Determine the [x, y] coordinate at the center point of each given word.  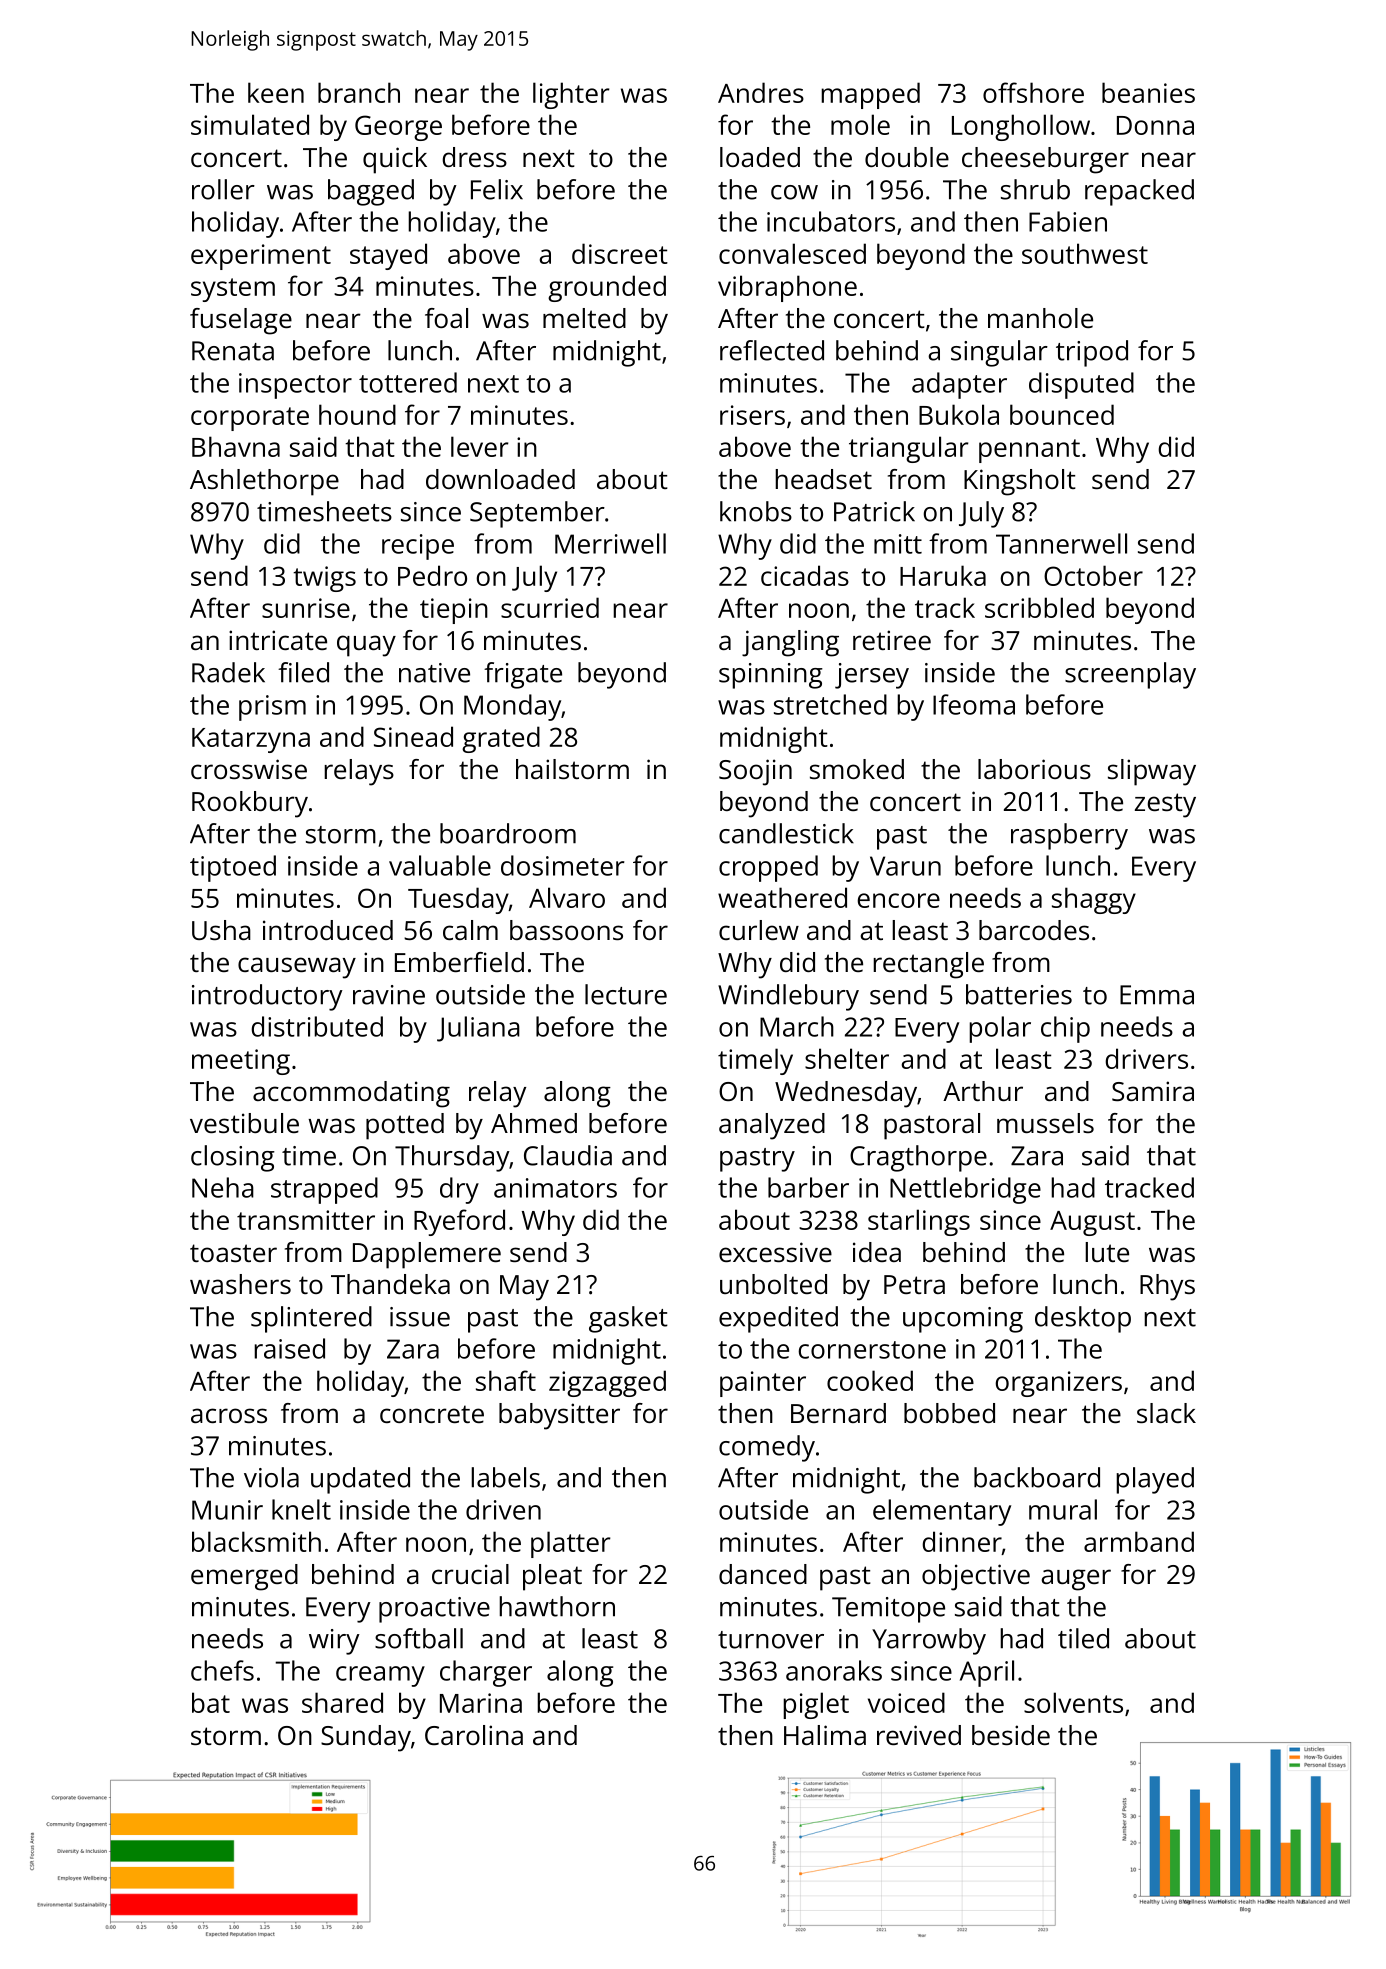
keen [276, 92]
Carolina [474, 1735]
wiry [334, 1642]
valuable [440, 865]
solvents [1073, 1702]
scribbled [1039, 607]
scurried [550, 607]
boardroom [508, 833]
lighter [571, 95]
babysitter [559, 1416]
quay [366, 646]
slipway [1152, 772]
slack [1166, 1413]
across [229, 1415]
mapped [870, 95]
